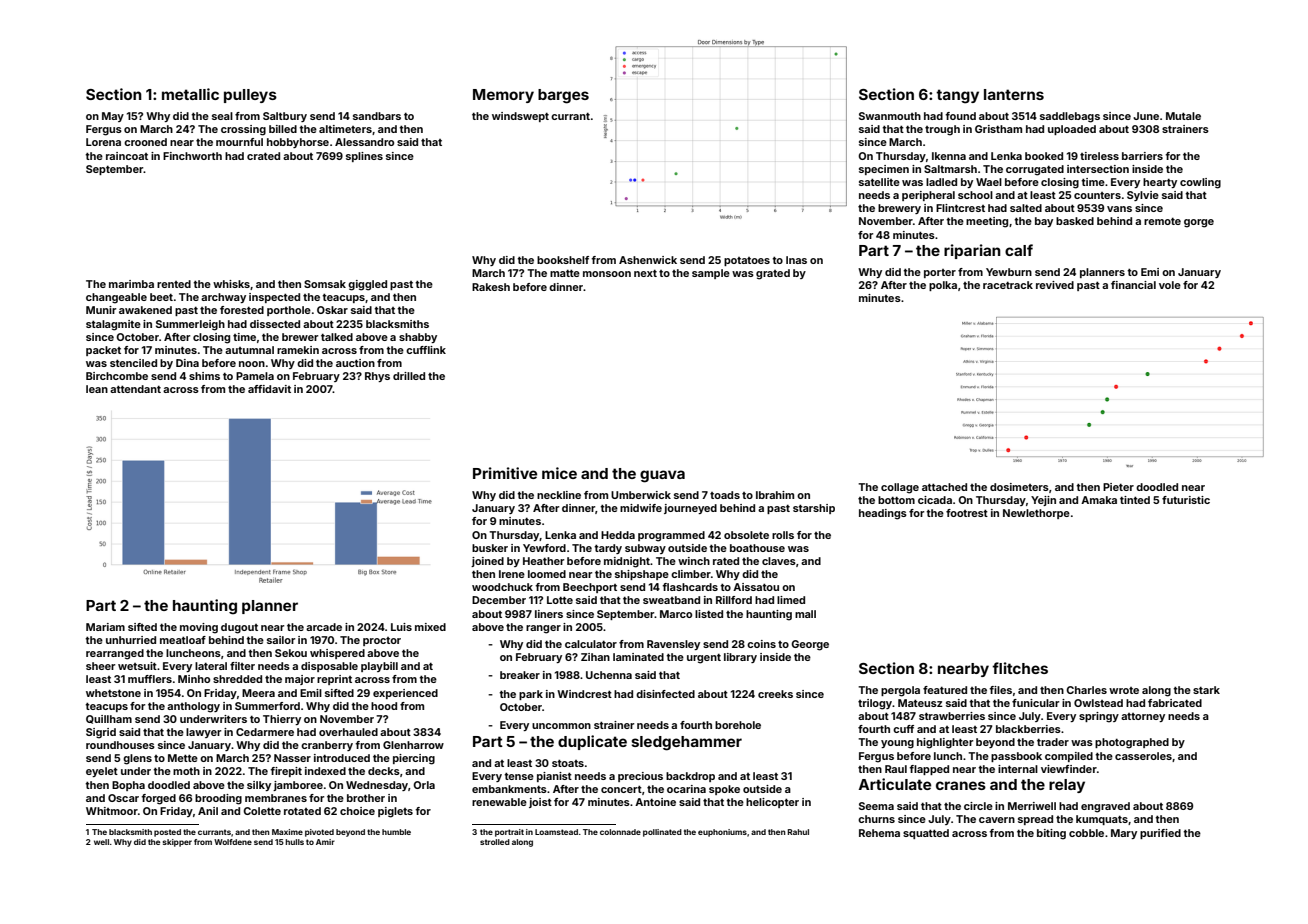 This screenshot has height=924, width=1308. Describe the element at coordinates (101, 310) in the screenshot. I see `Munir` at that location.
